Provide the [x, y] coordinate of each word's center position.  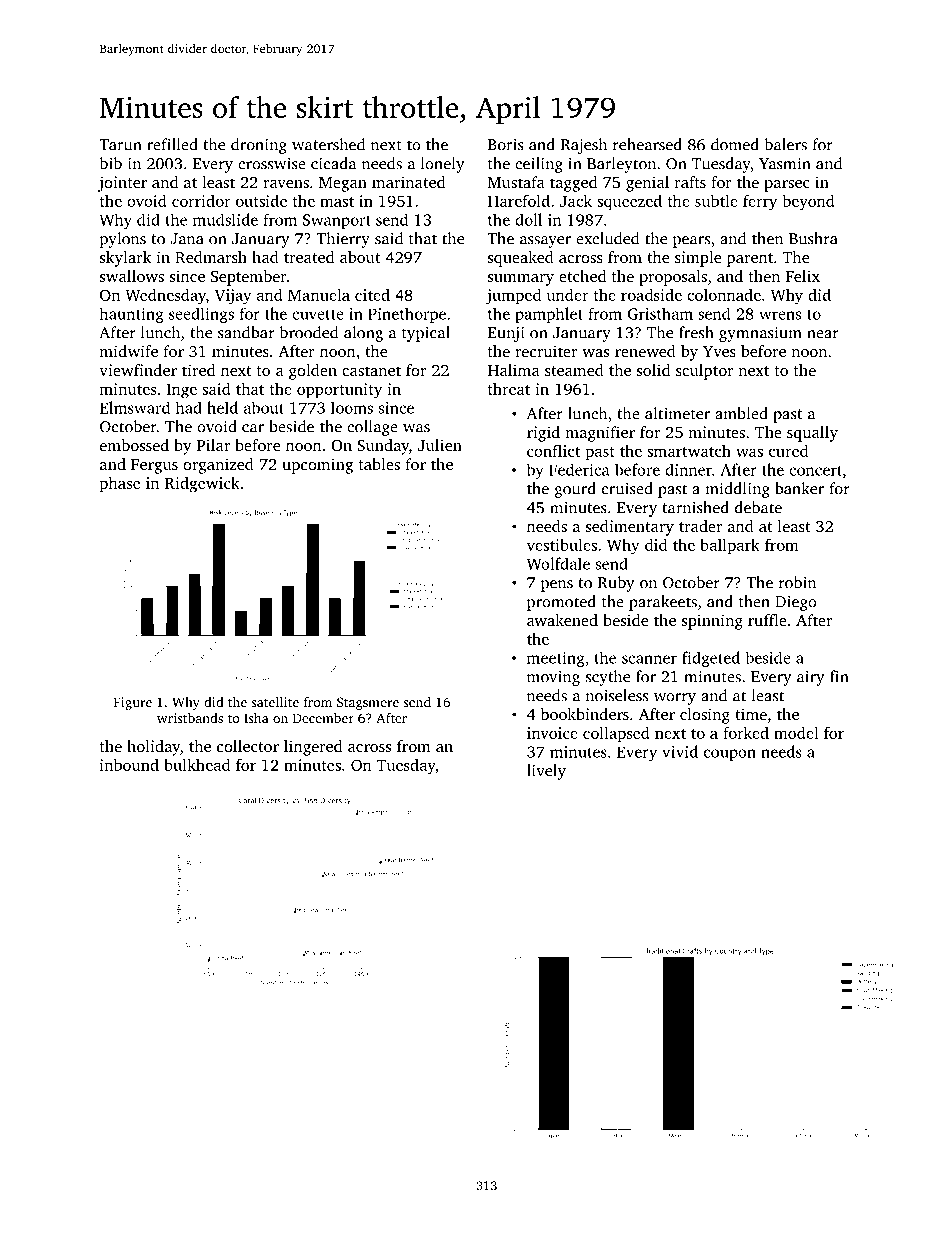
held [222, 407]
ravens [286, 184]
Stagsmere [368, 703]
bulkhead [197, 764]
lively [546, 772]
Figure [133, 703]
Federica [579, 469]
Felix [803, 276]
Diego [796, 603]
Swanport [337, 221]
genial [647, 184]
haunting [131, 315]
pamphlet [549, 315]
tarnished [695, 507]
